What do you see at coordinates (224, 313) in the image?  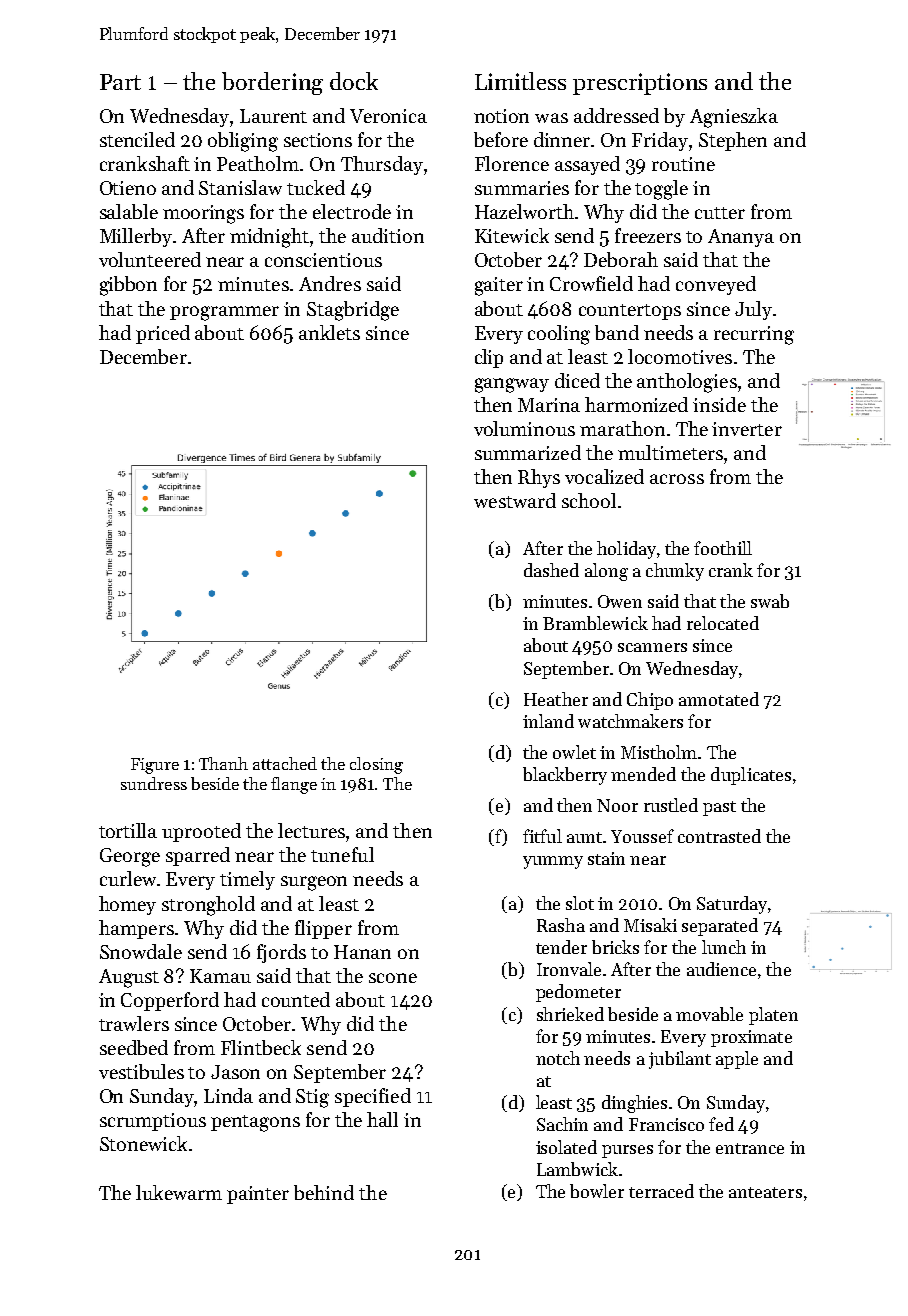 I see `programmer` at bounding box center [224, 313].
